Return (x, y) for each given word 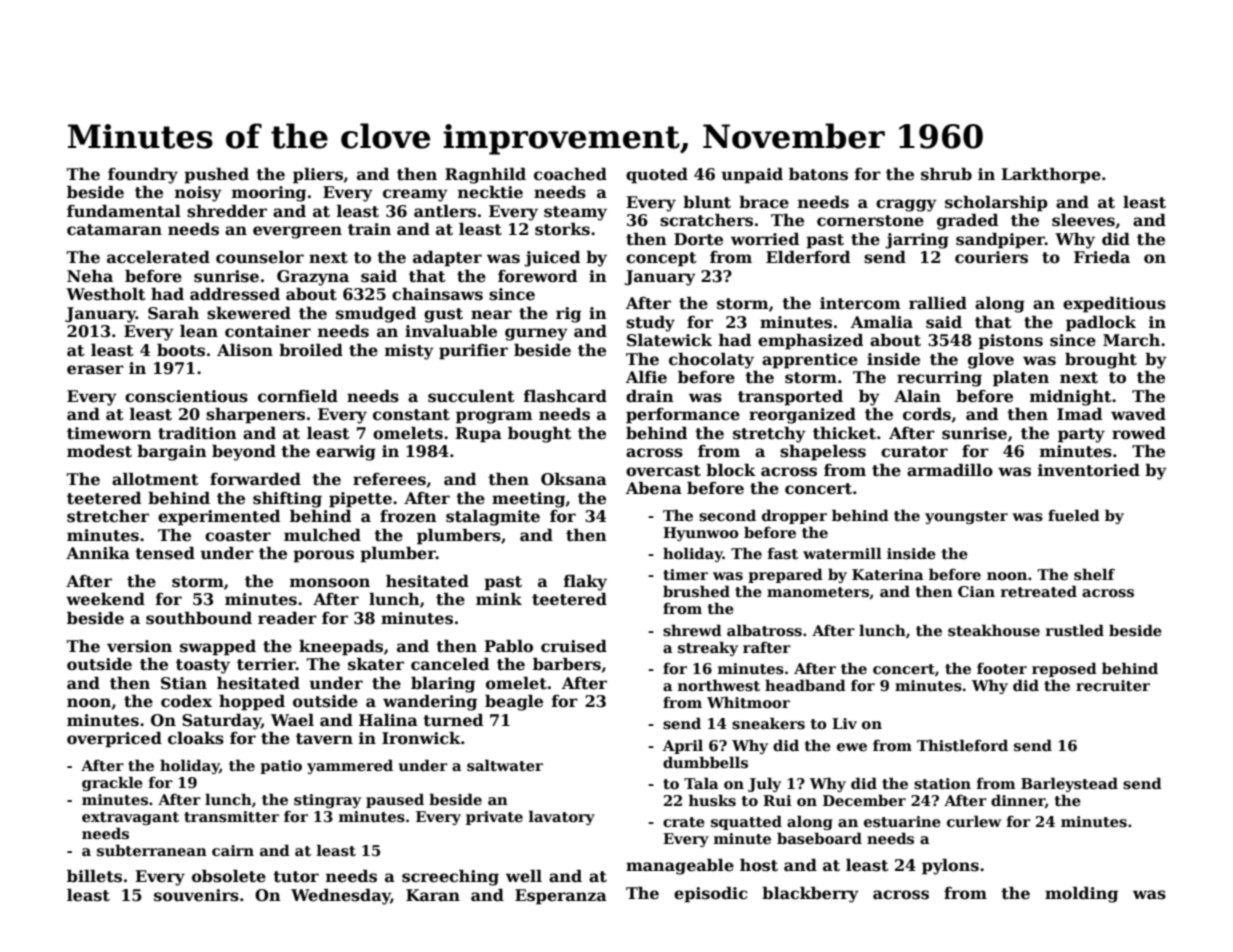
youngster (966, 517)
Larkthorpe (1051, 176)
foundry (143, 176)
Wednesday (340, 897)
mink (499, 599)
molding (1081, 895)
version (139, 646)
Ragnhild (485, 176)
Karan (433, 895)
